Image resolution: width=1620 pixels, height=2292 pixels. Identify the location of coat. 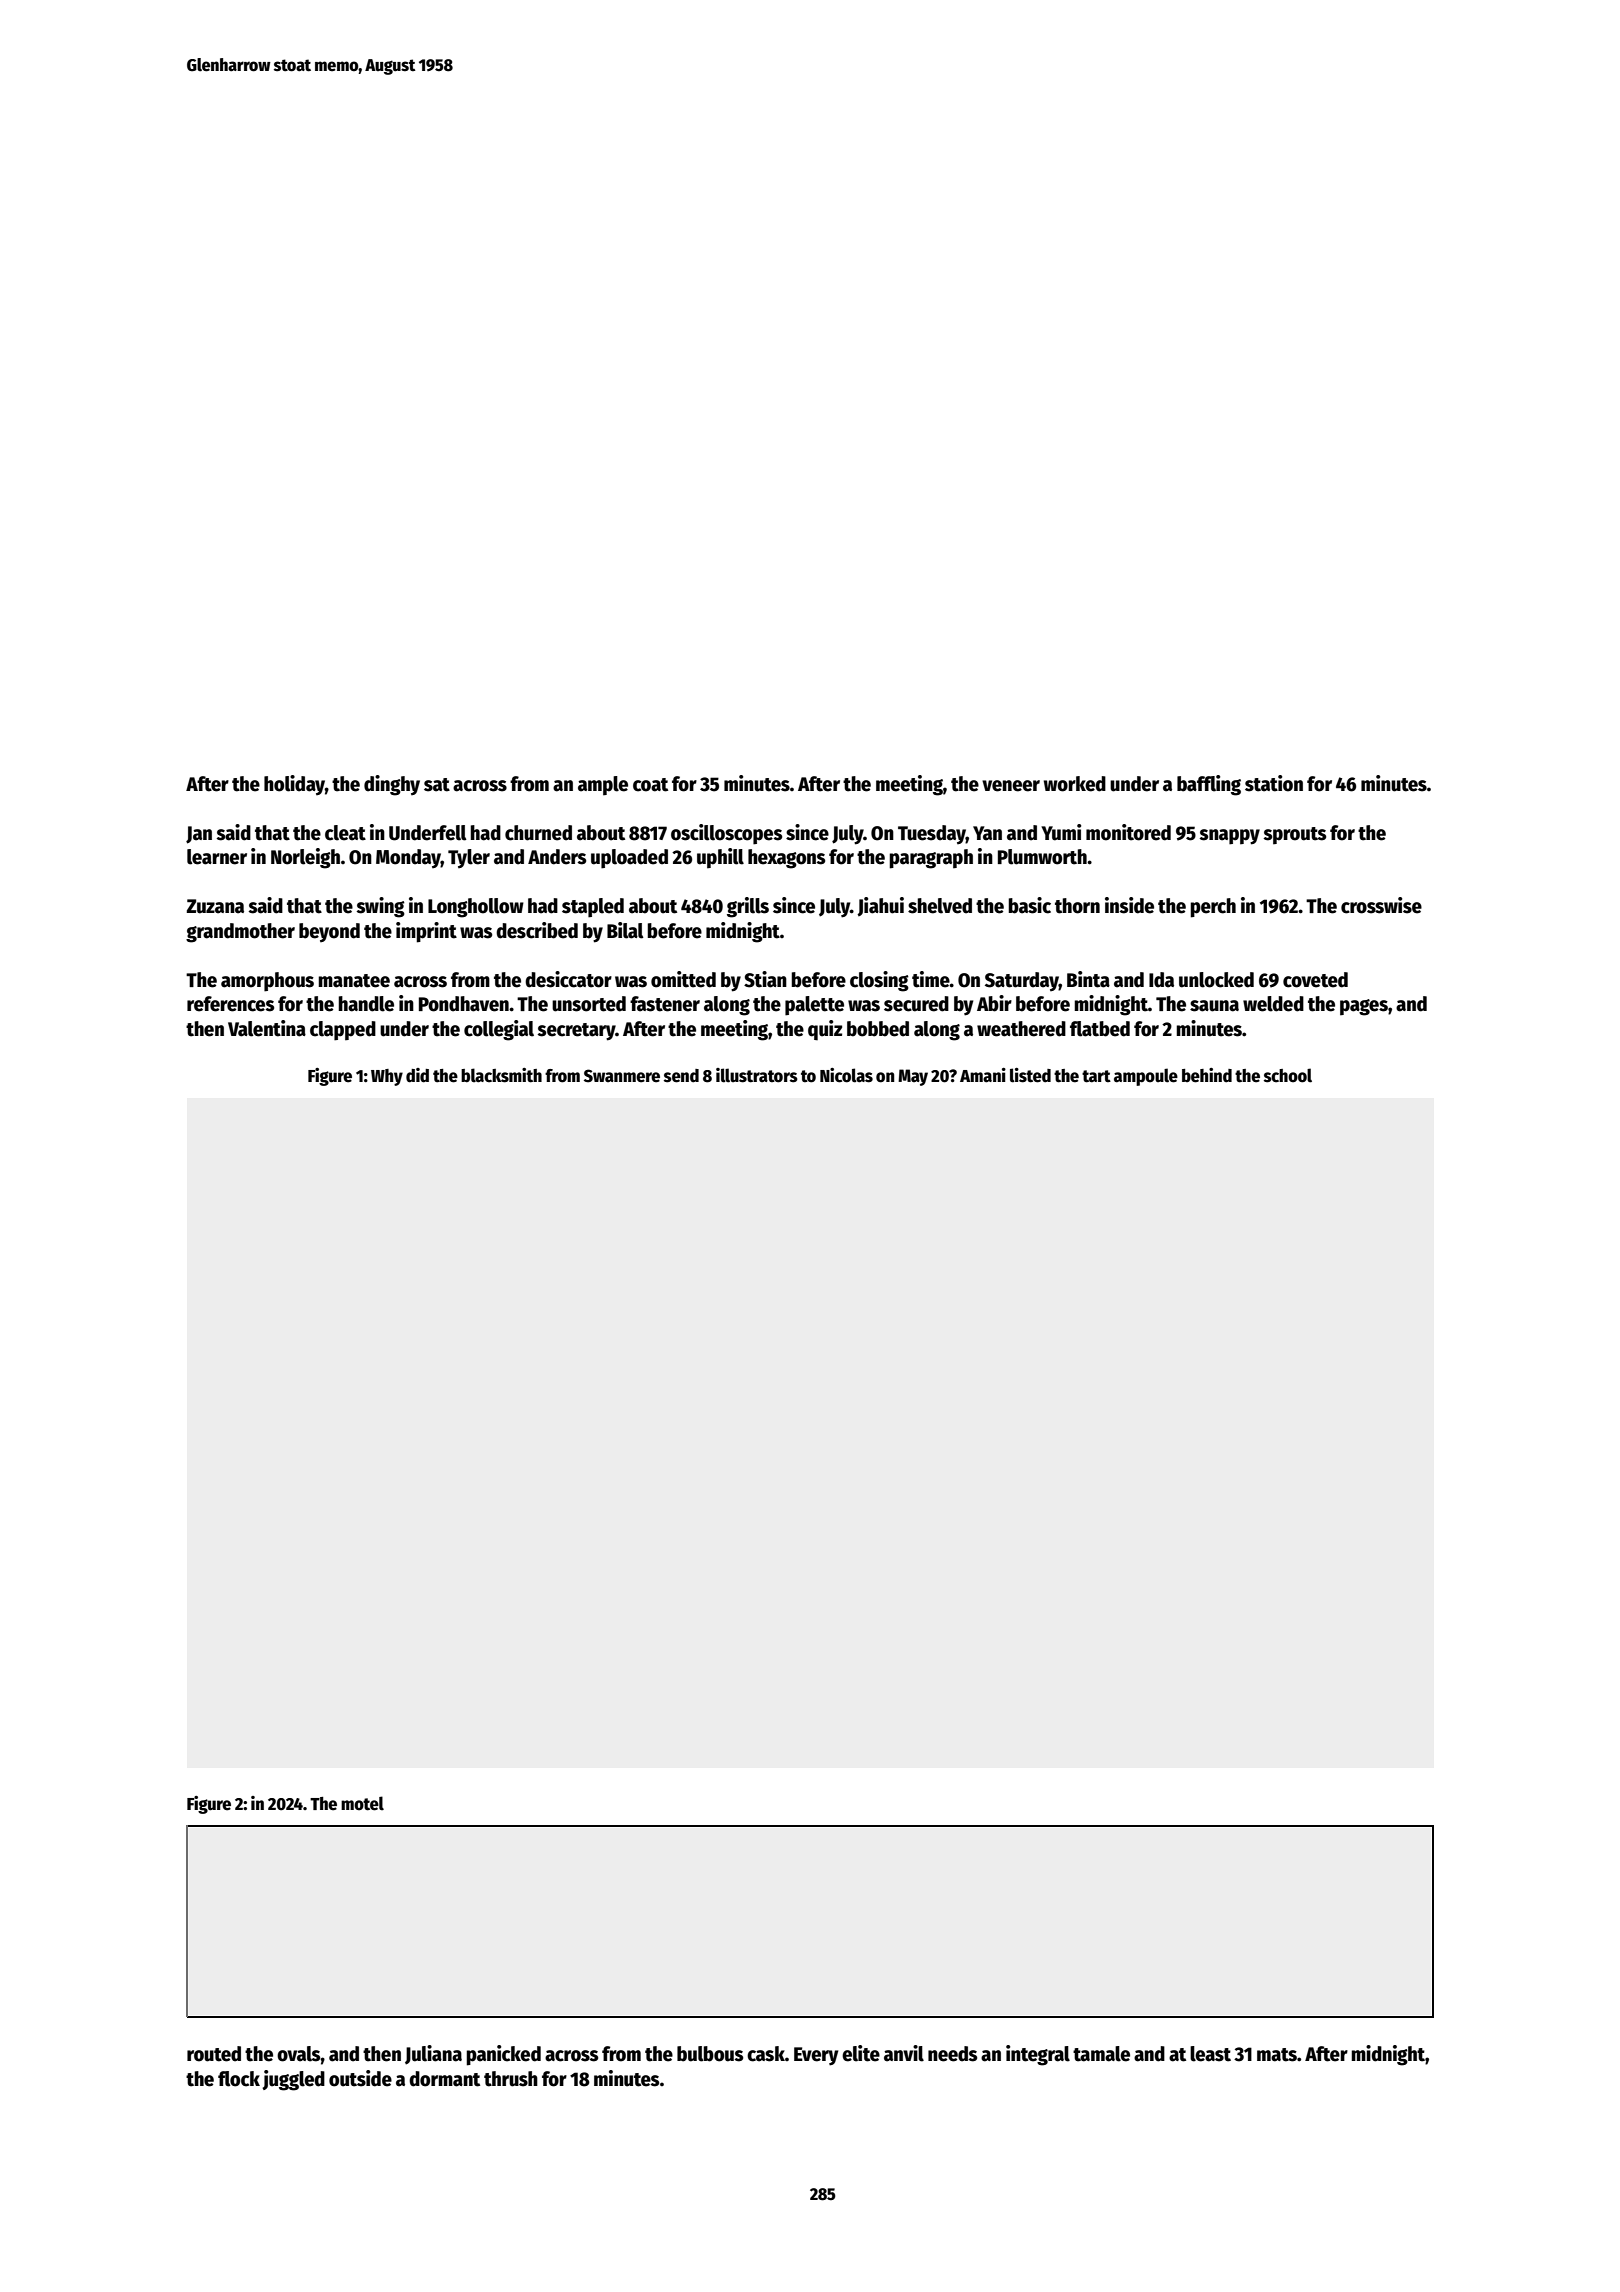
(650, 785).
